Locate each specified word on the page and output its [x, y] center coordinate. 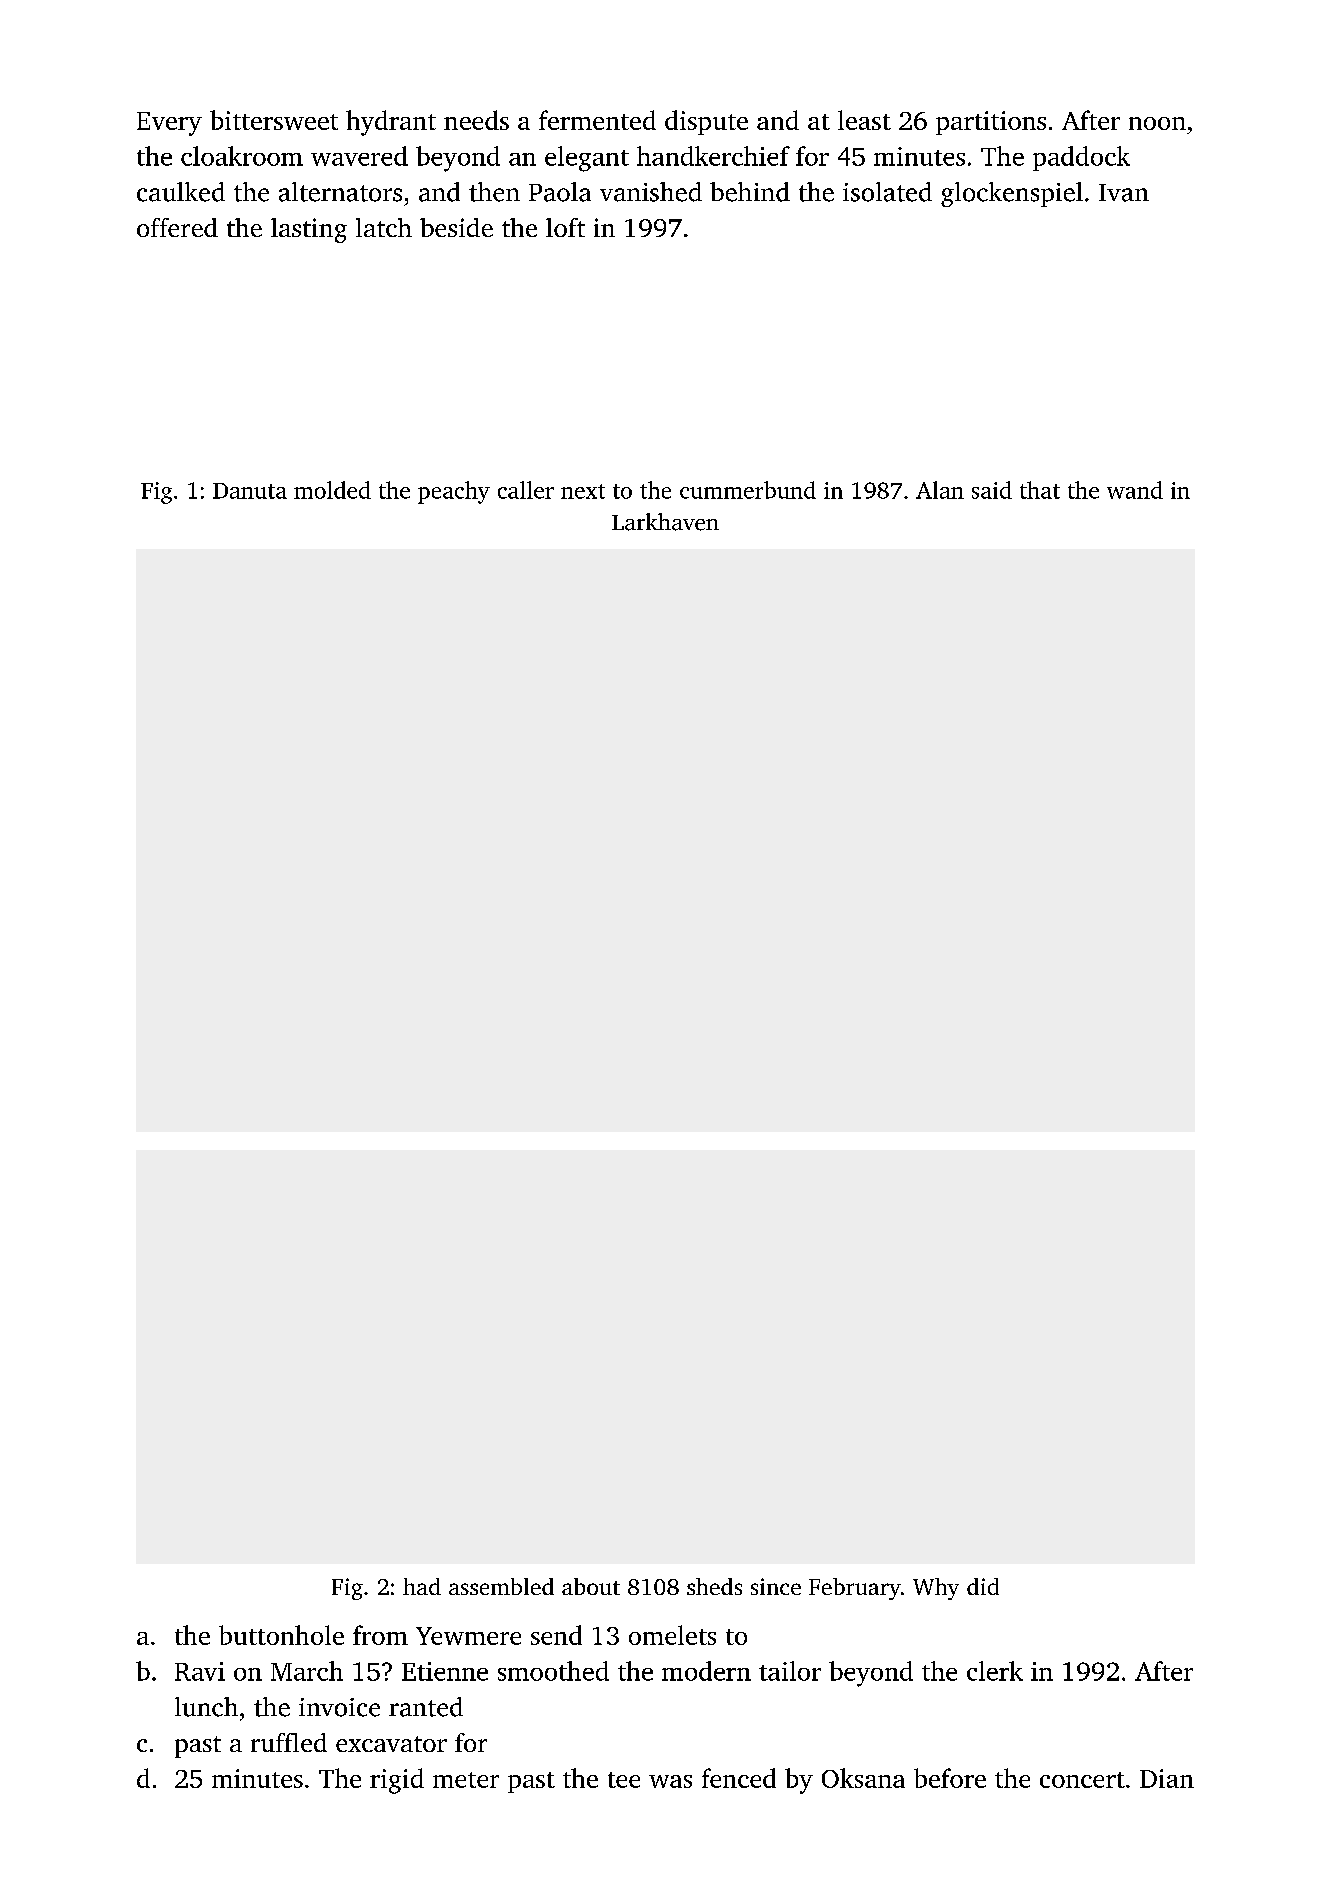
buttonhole [281, 1635]
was [670, 1781]
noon [1157, 123]
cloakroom [242, 156]
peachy [454, 492]
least [864, 120]
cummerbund [748, 490]
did [983, 1586]
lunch [206, 1707]
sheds [714, 1586]
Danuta [250, 491]
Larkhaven [665, 522]
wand [1135, 490]
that [1040, 490]
